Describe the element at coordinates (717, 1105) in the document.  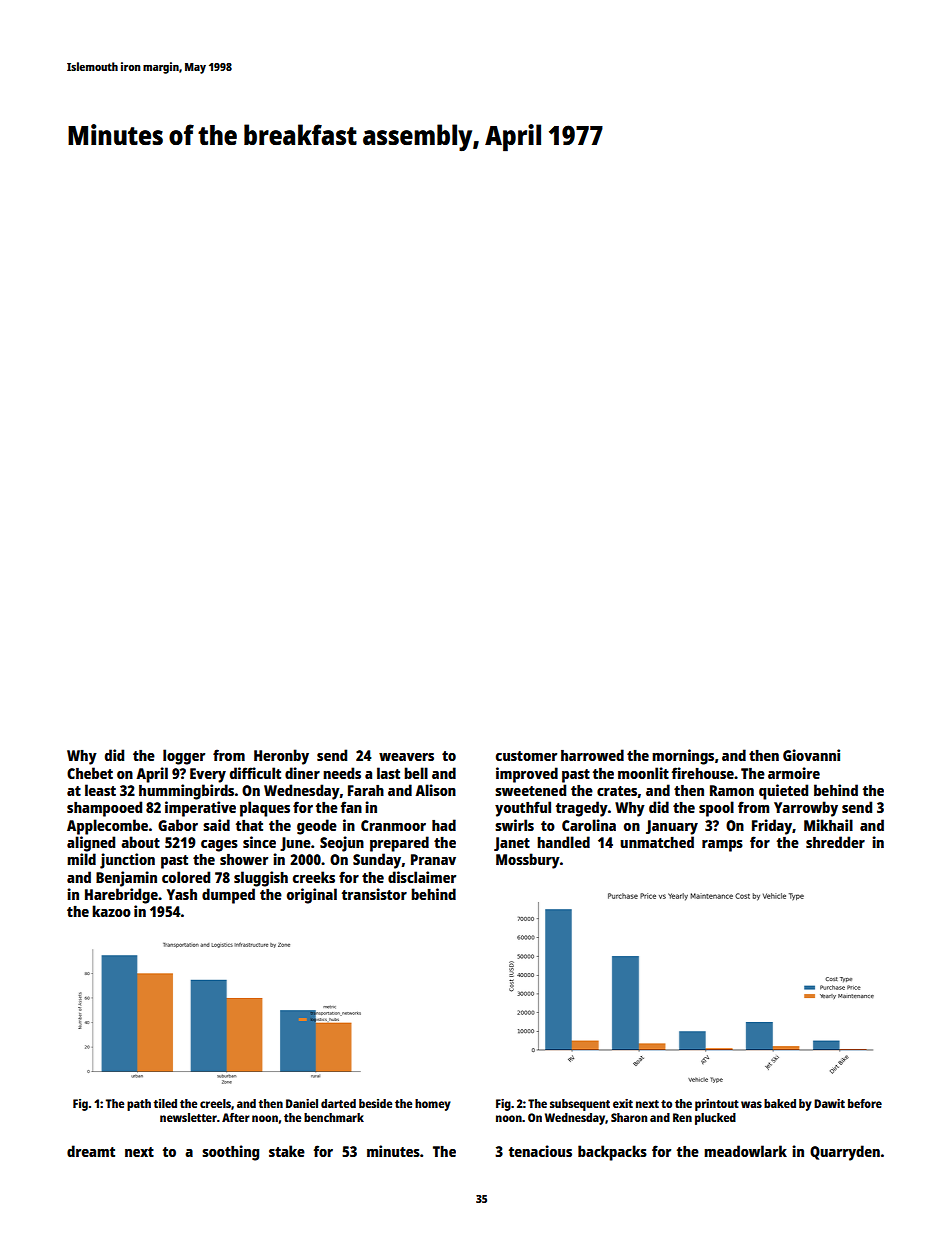
I see `printout` at that location.
